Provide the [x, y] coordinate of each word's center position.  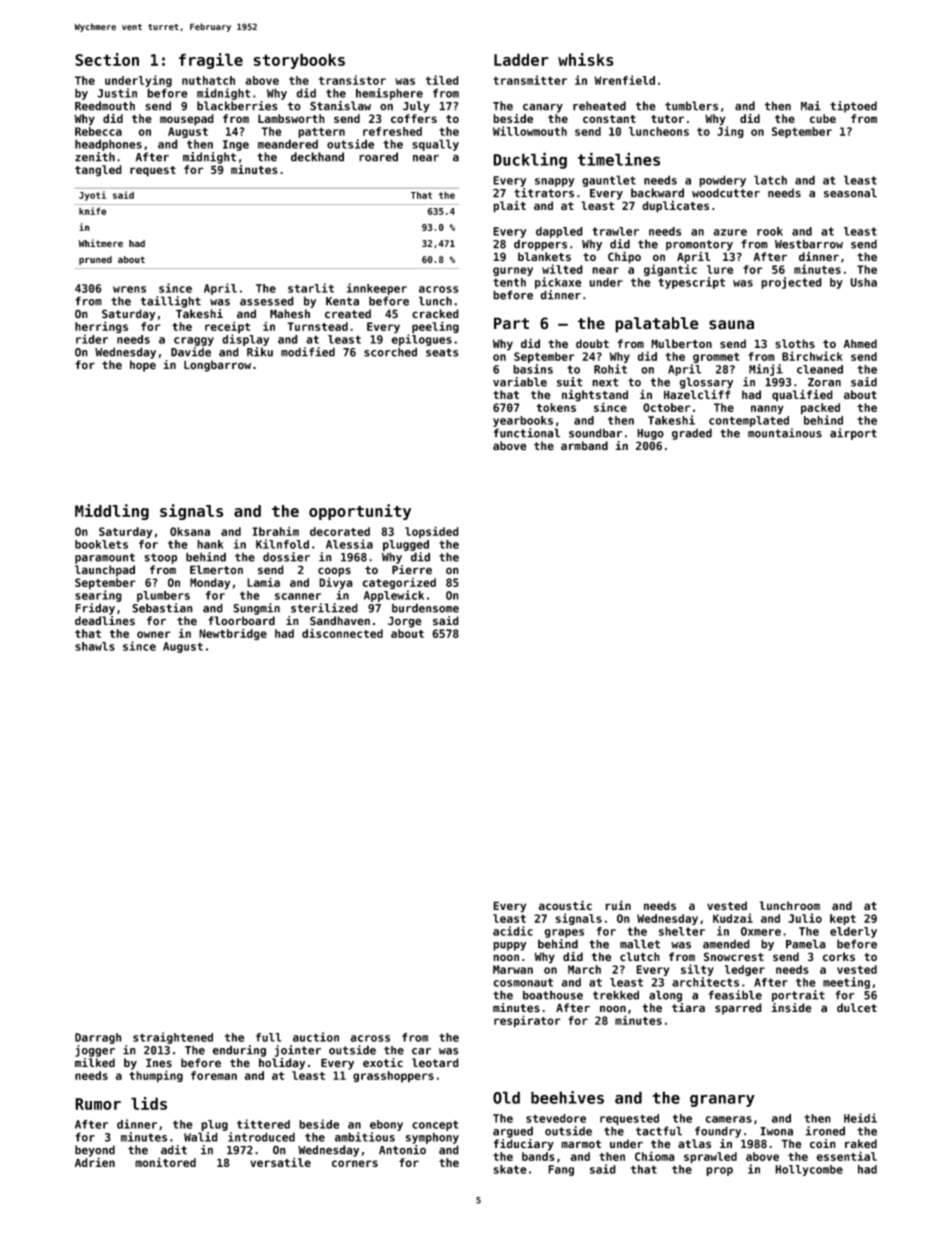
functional [527, 433]
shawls [95, 646]
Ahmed [860, 344]
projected [791, 283]
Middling [112, 512]
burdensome [425, 608]
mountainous [785, 433]
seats [442, 352]
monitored [165, 1162]
